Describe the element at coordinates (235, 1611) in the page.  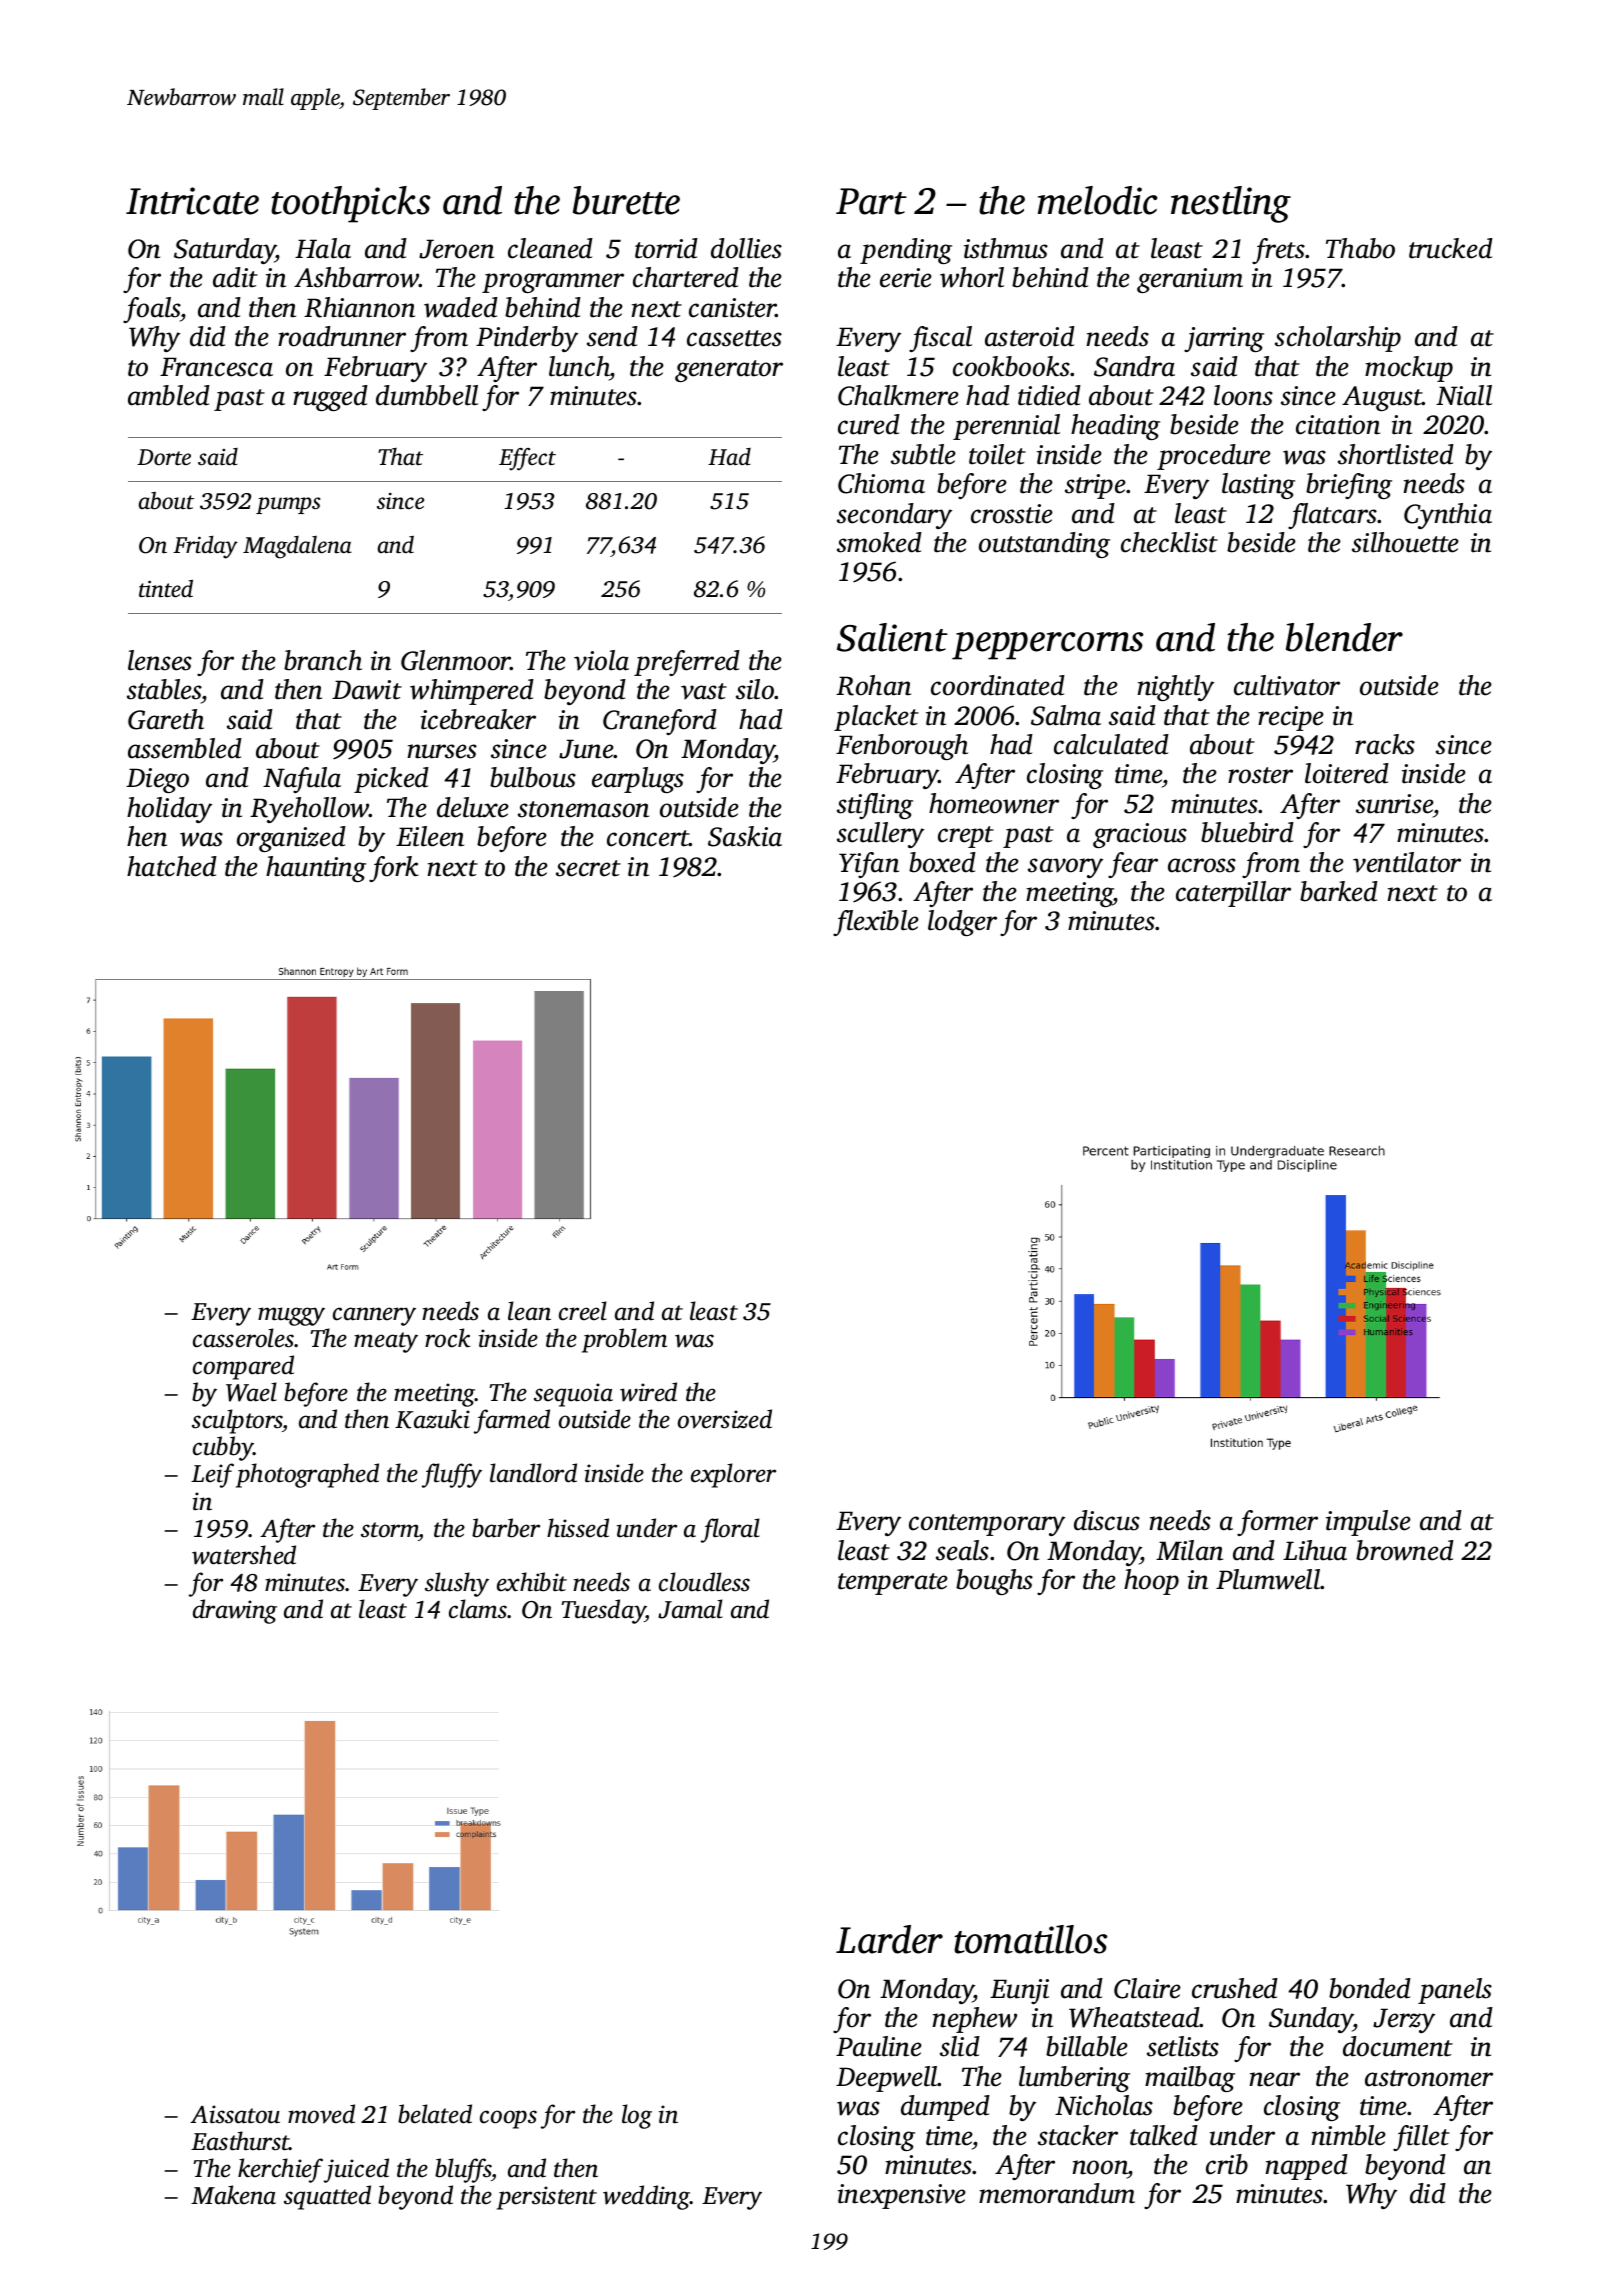
I see `drawing` at that location.
